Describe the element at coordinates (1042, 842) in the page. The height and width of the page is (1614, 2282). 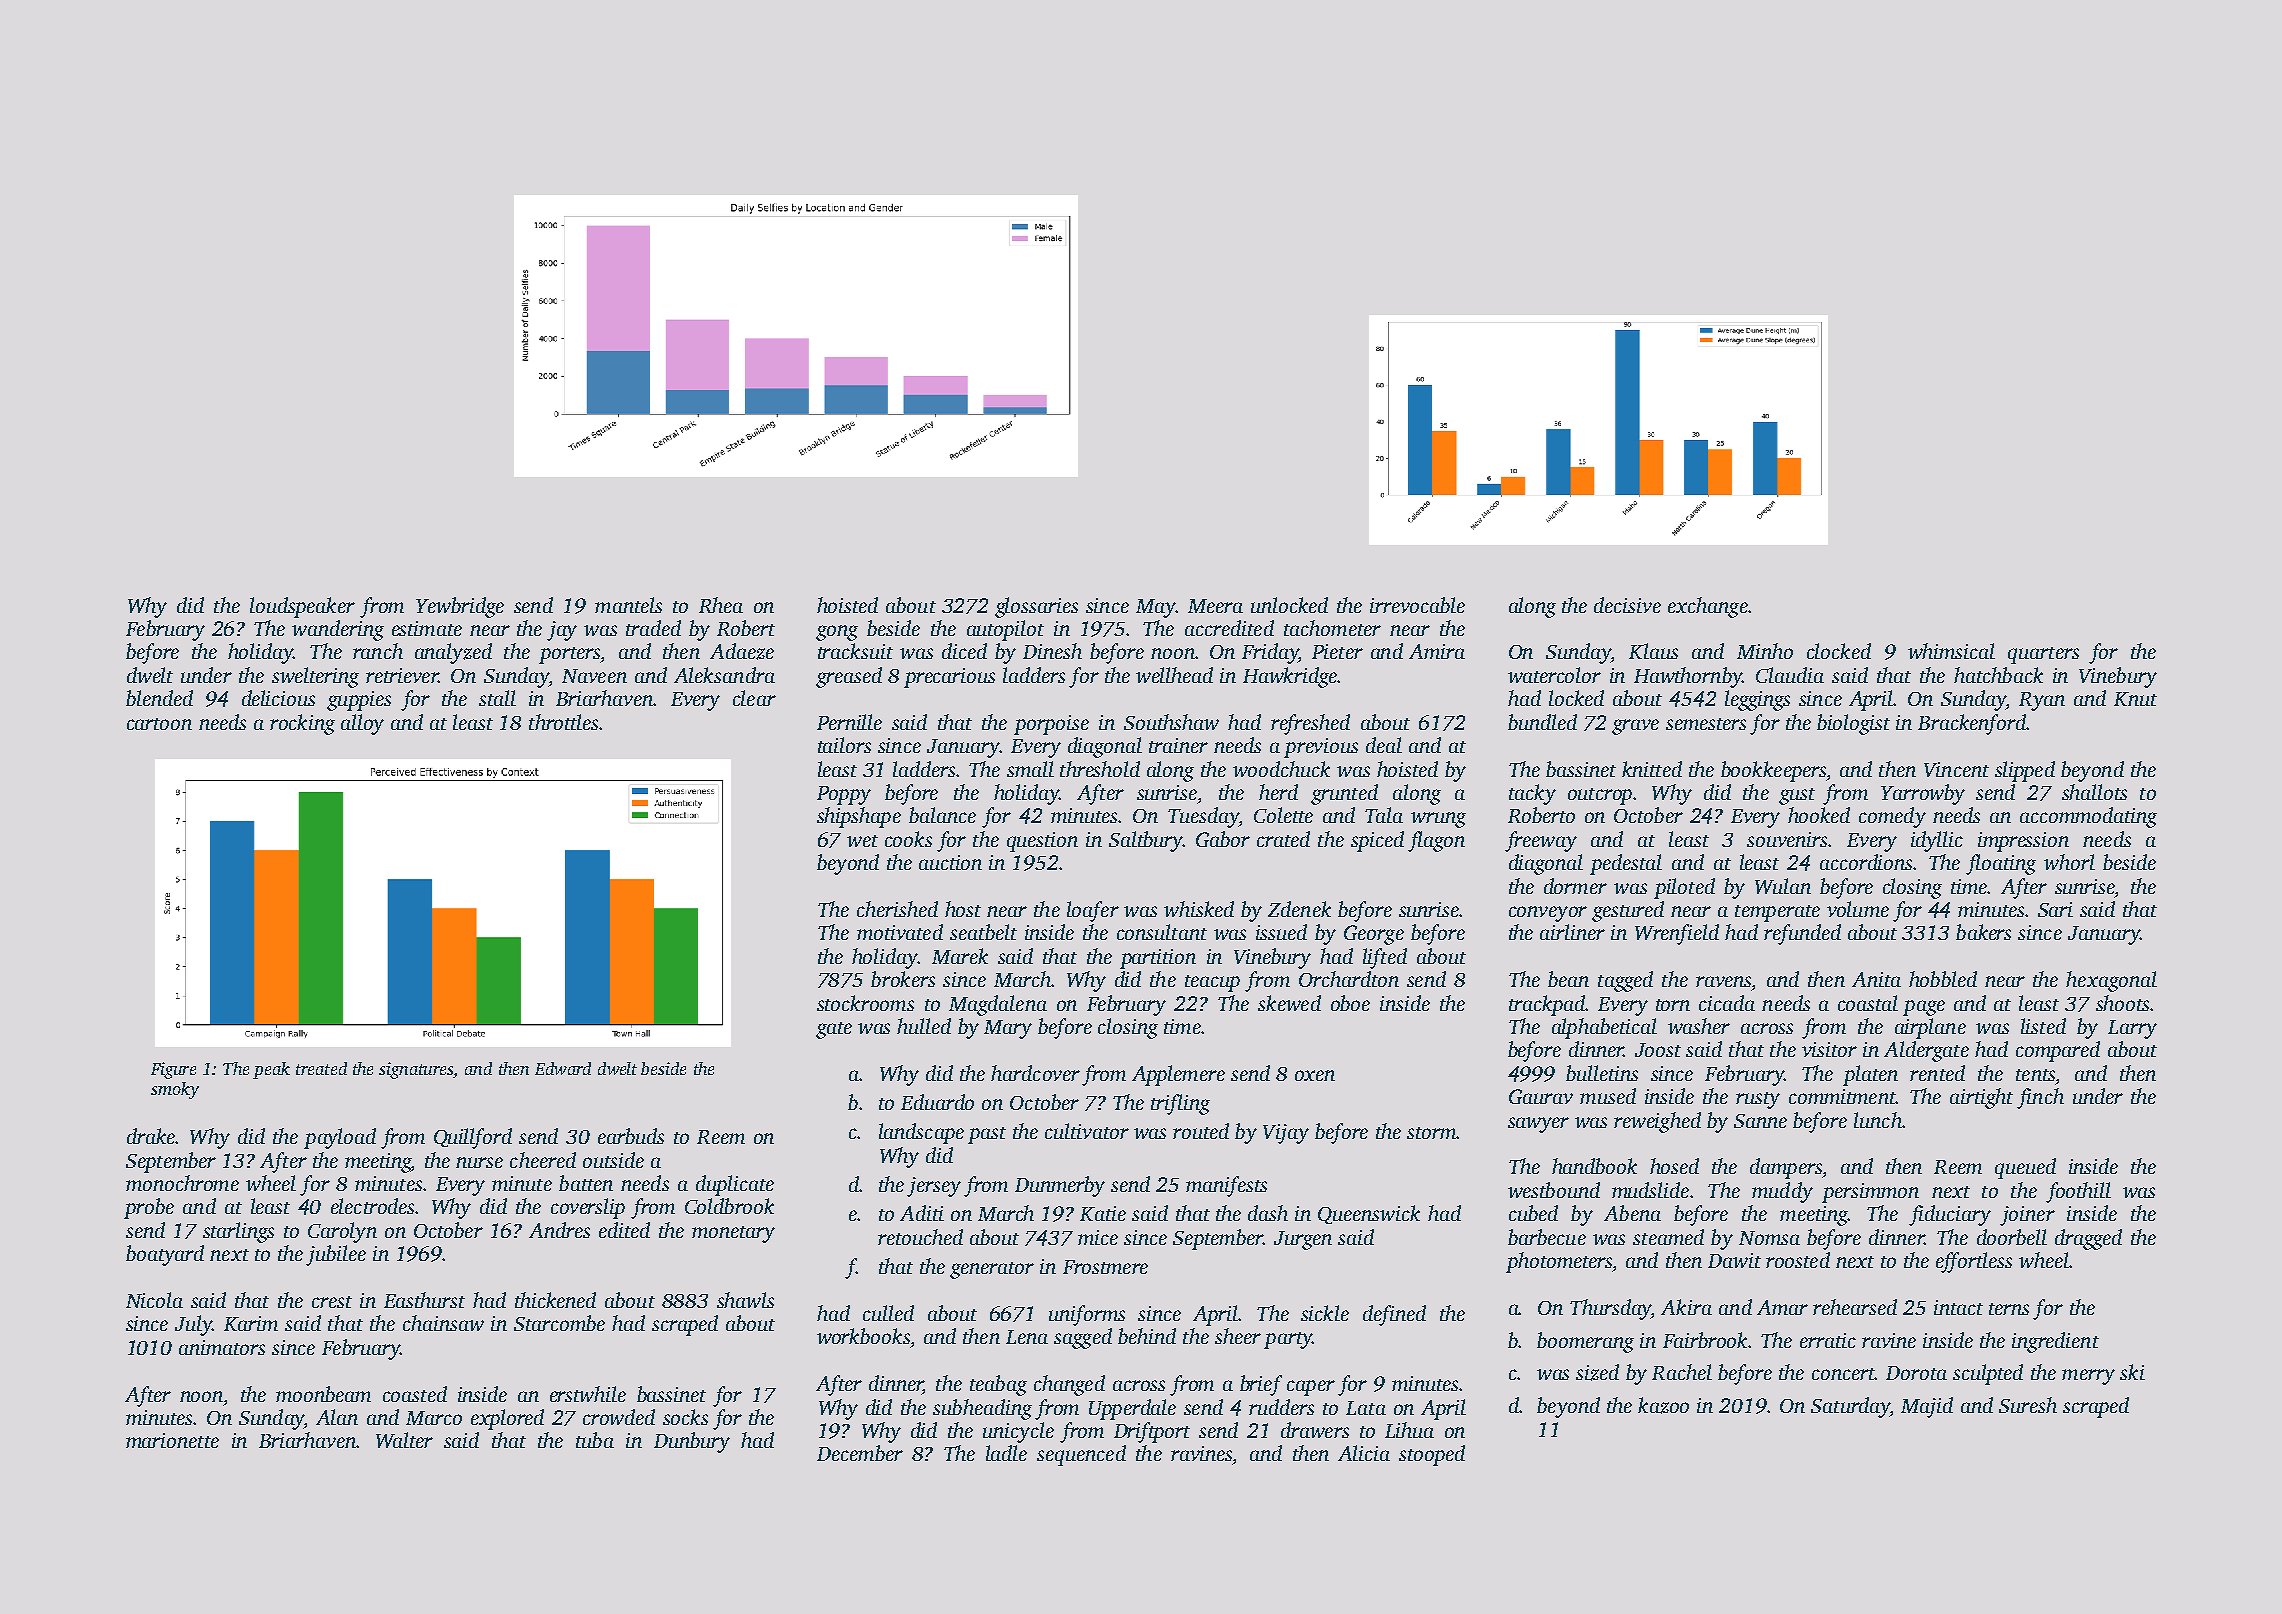
I see `question` at that location.
